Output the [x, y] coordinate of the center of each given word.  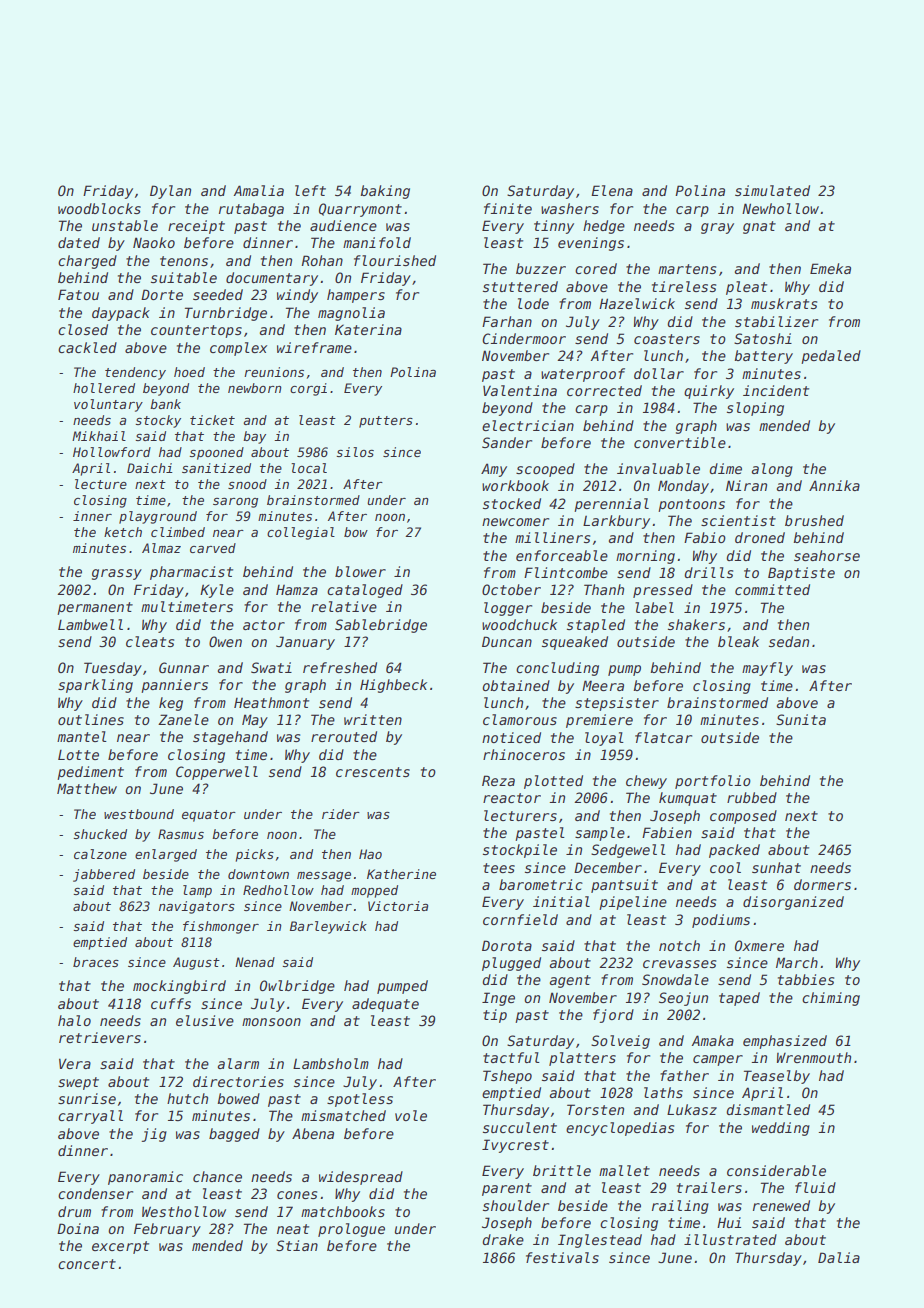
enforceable [562, 555]
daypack [121, 314]
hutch [187, 1098]
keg [171, 704]
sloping [755, 409]
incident [776, 390]
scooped [545, 470]
